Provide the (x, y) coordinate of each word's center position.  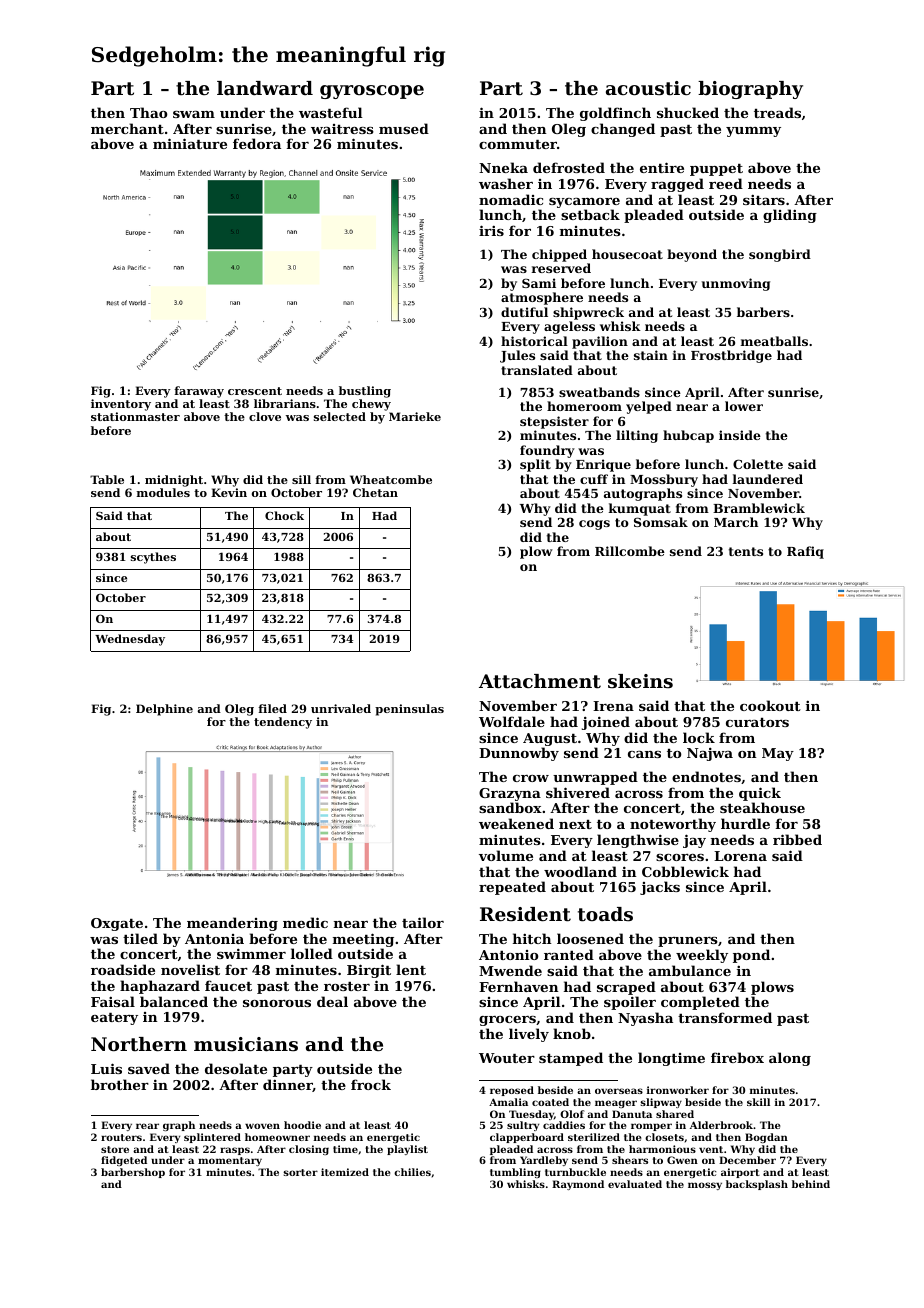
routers (121, 1137)
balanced (174, 1001)
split (535, 465)
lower (744, 406)
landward (265, 88)
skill (758, 1102)
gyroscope (372, 92)
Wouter (507, 1058)
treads (777, 112)
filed (272, 708)
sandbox (510, 807)
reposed (512, 1091)
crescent (255, 391)
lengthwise (638, 841)
